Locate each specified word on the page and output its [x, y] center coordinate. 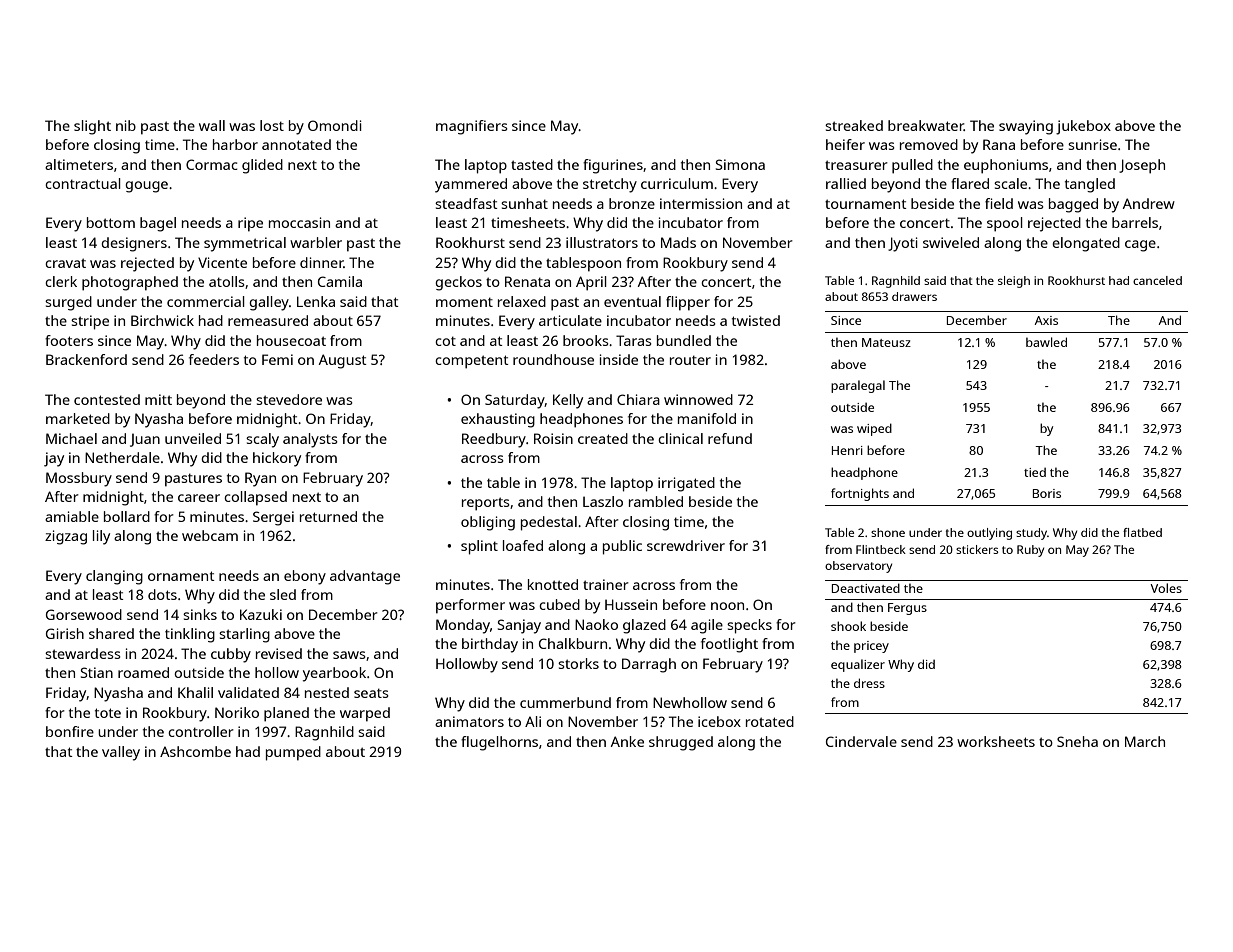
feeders [214, 359]
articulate [570, 320]
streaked [854, 125]
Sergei [273, 518]
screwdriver [686, 545]
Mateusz [886, 342]
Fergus [907, 609]
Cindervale [861, 741]
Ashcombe [195, 751]
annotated [296, 144]
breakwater [926, 125]
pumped [293, 753]
